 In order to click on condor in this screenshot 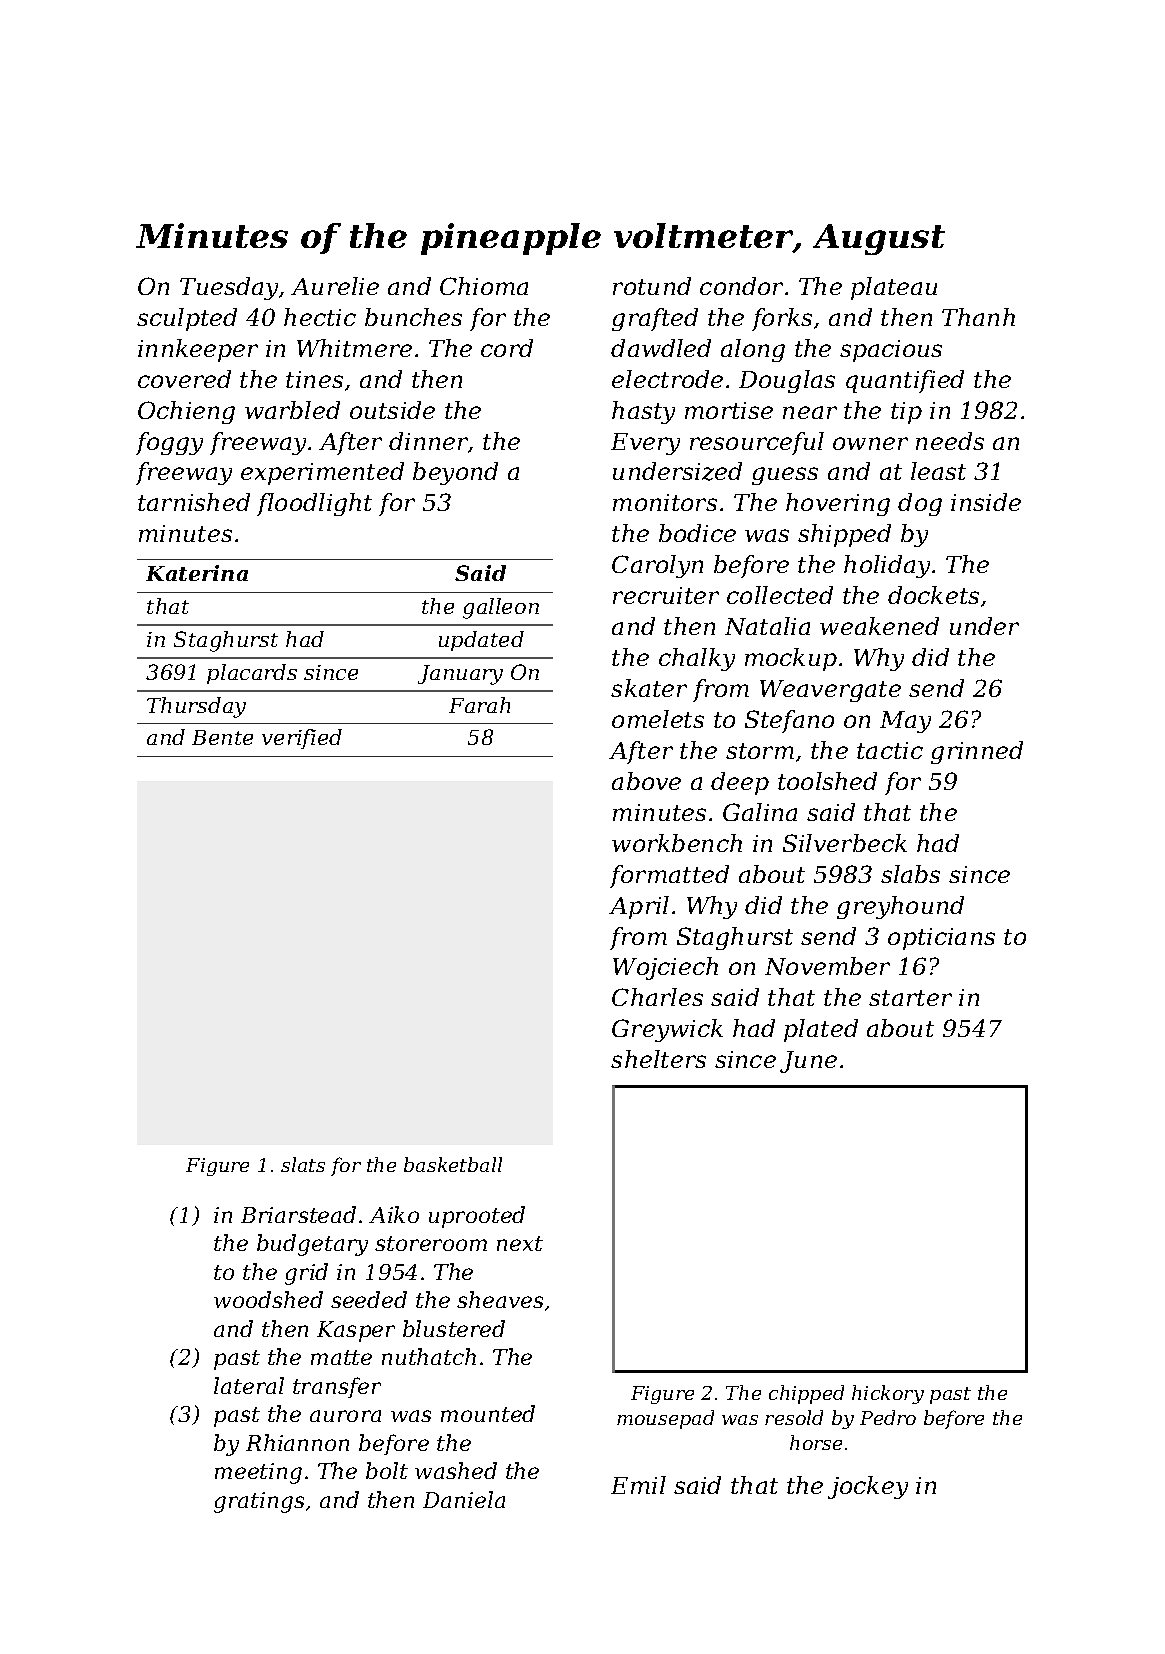, I will do `click(741, 286)`.
